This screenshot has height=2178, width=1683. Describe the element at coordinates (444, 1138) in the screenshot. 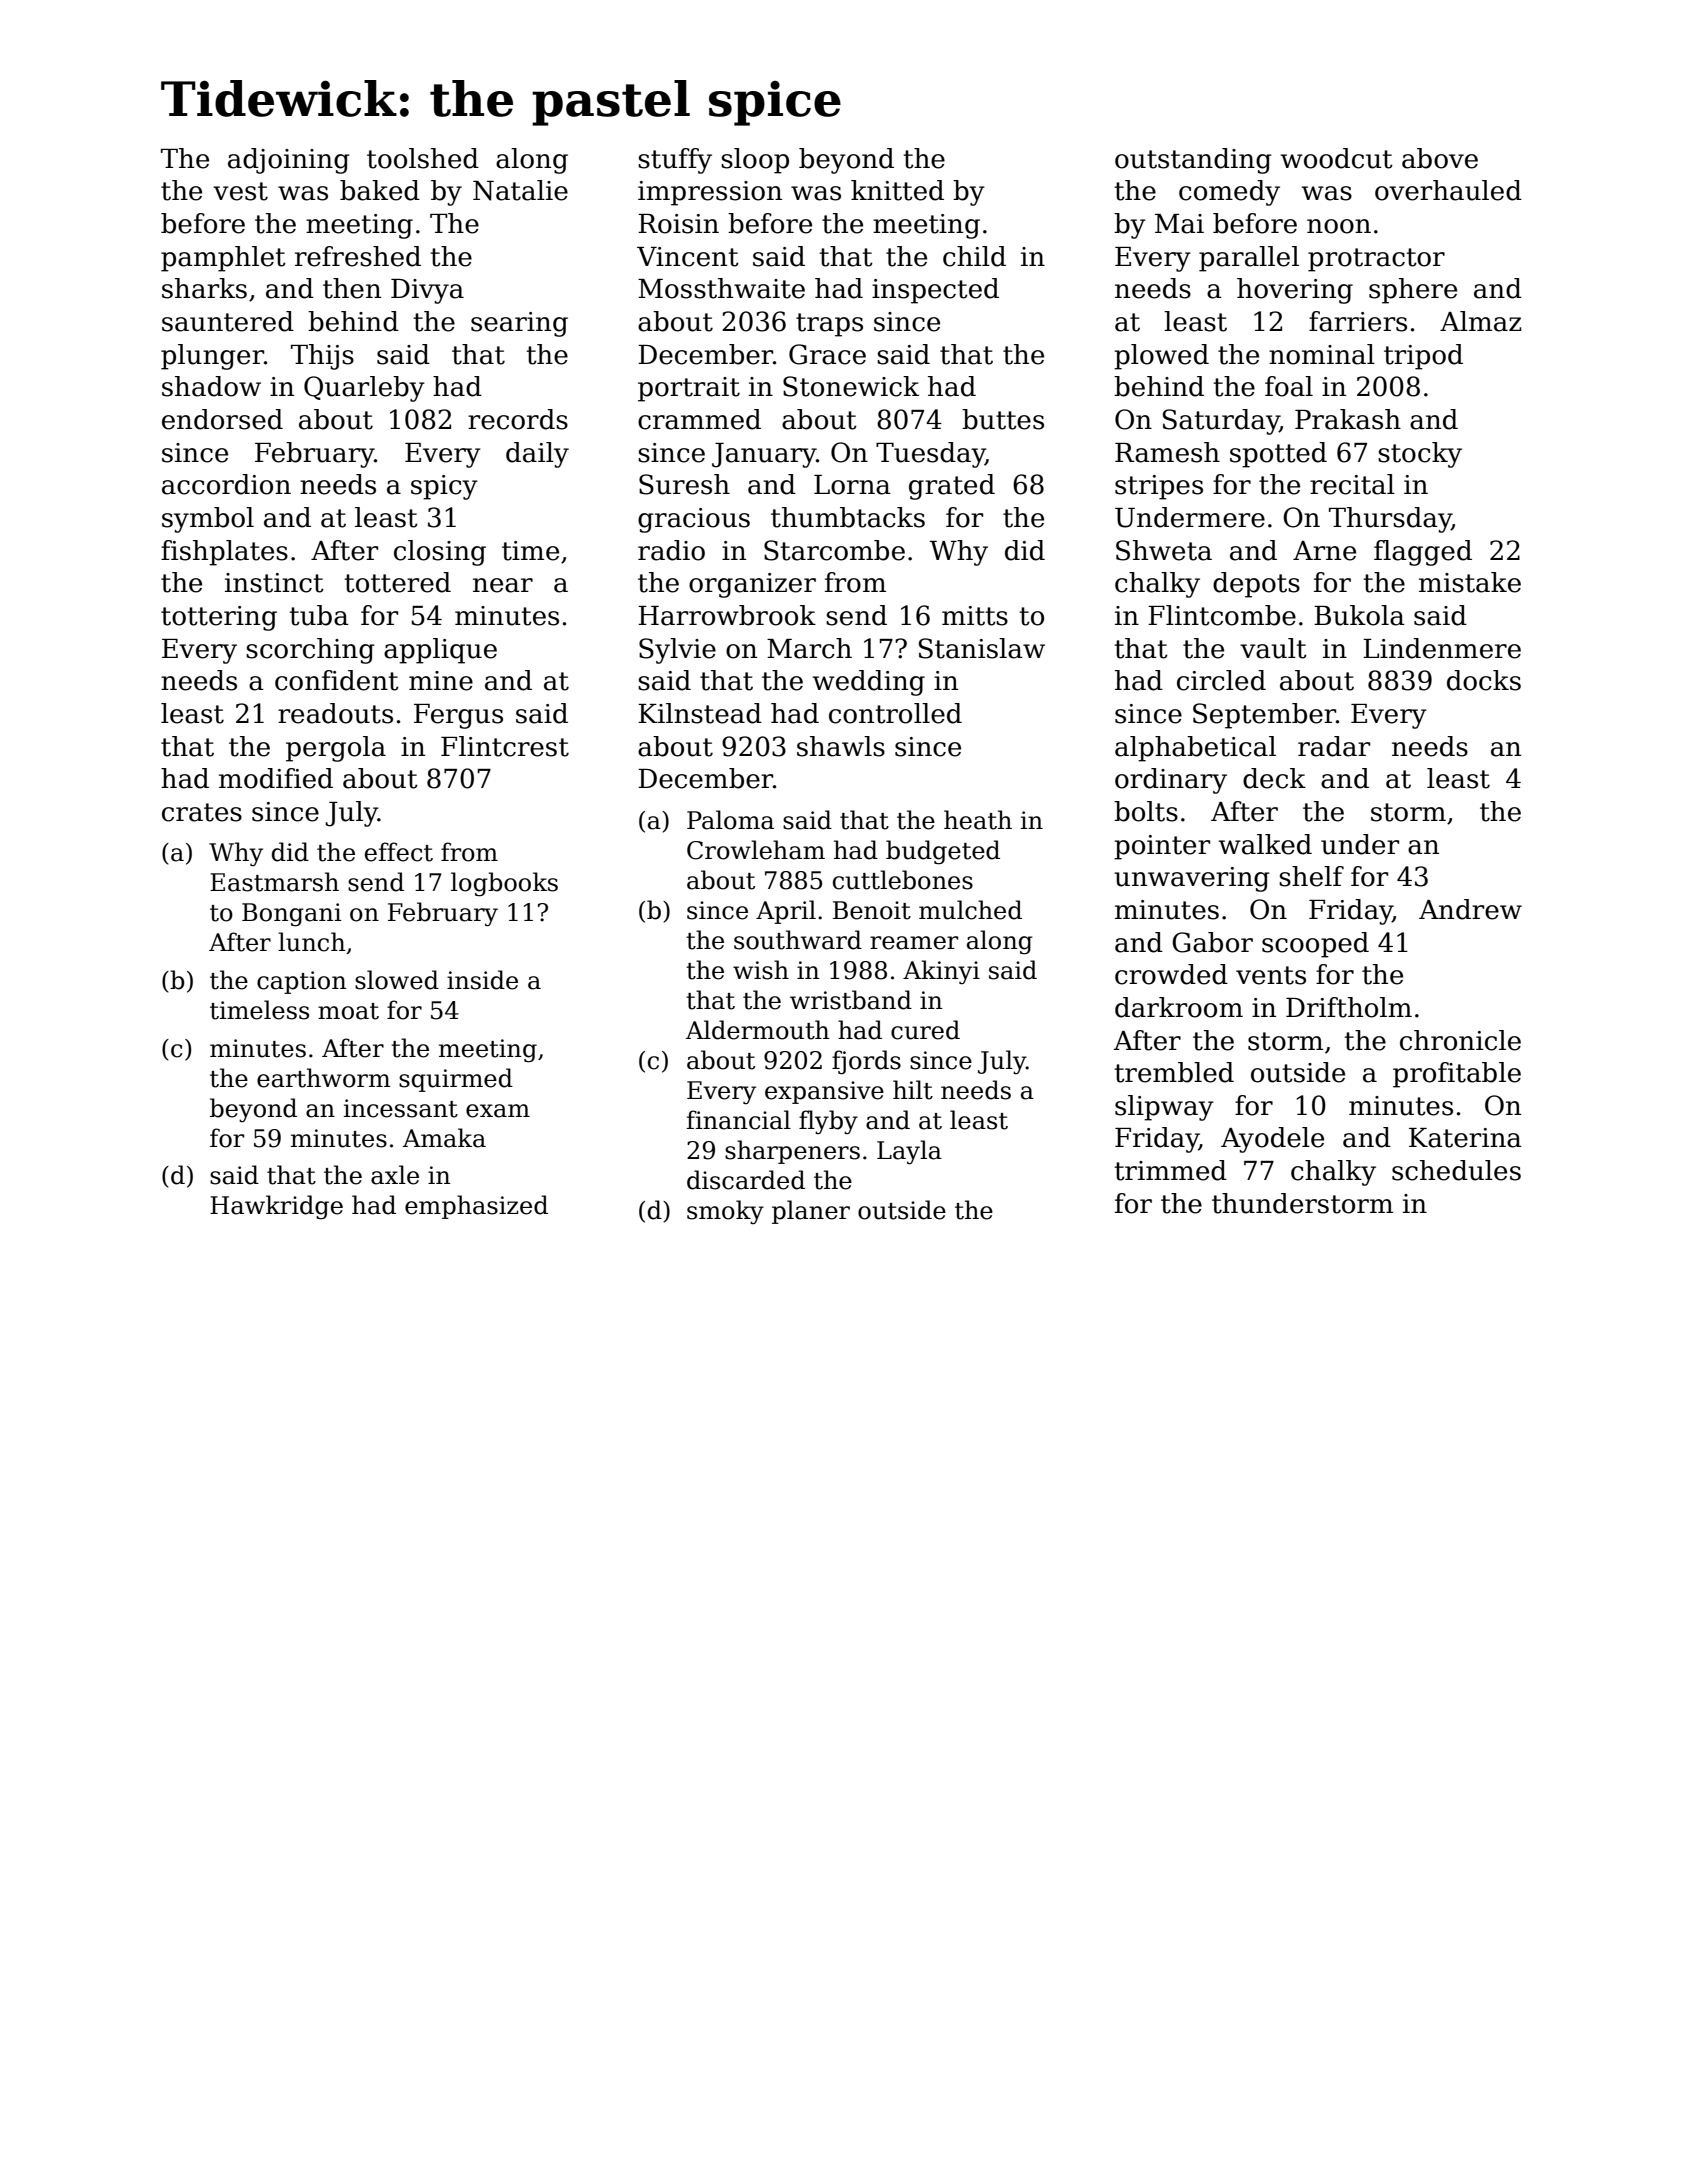

I see `Amaka` at that location.
